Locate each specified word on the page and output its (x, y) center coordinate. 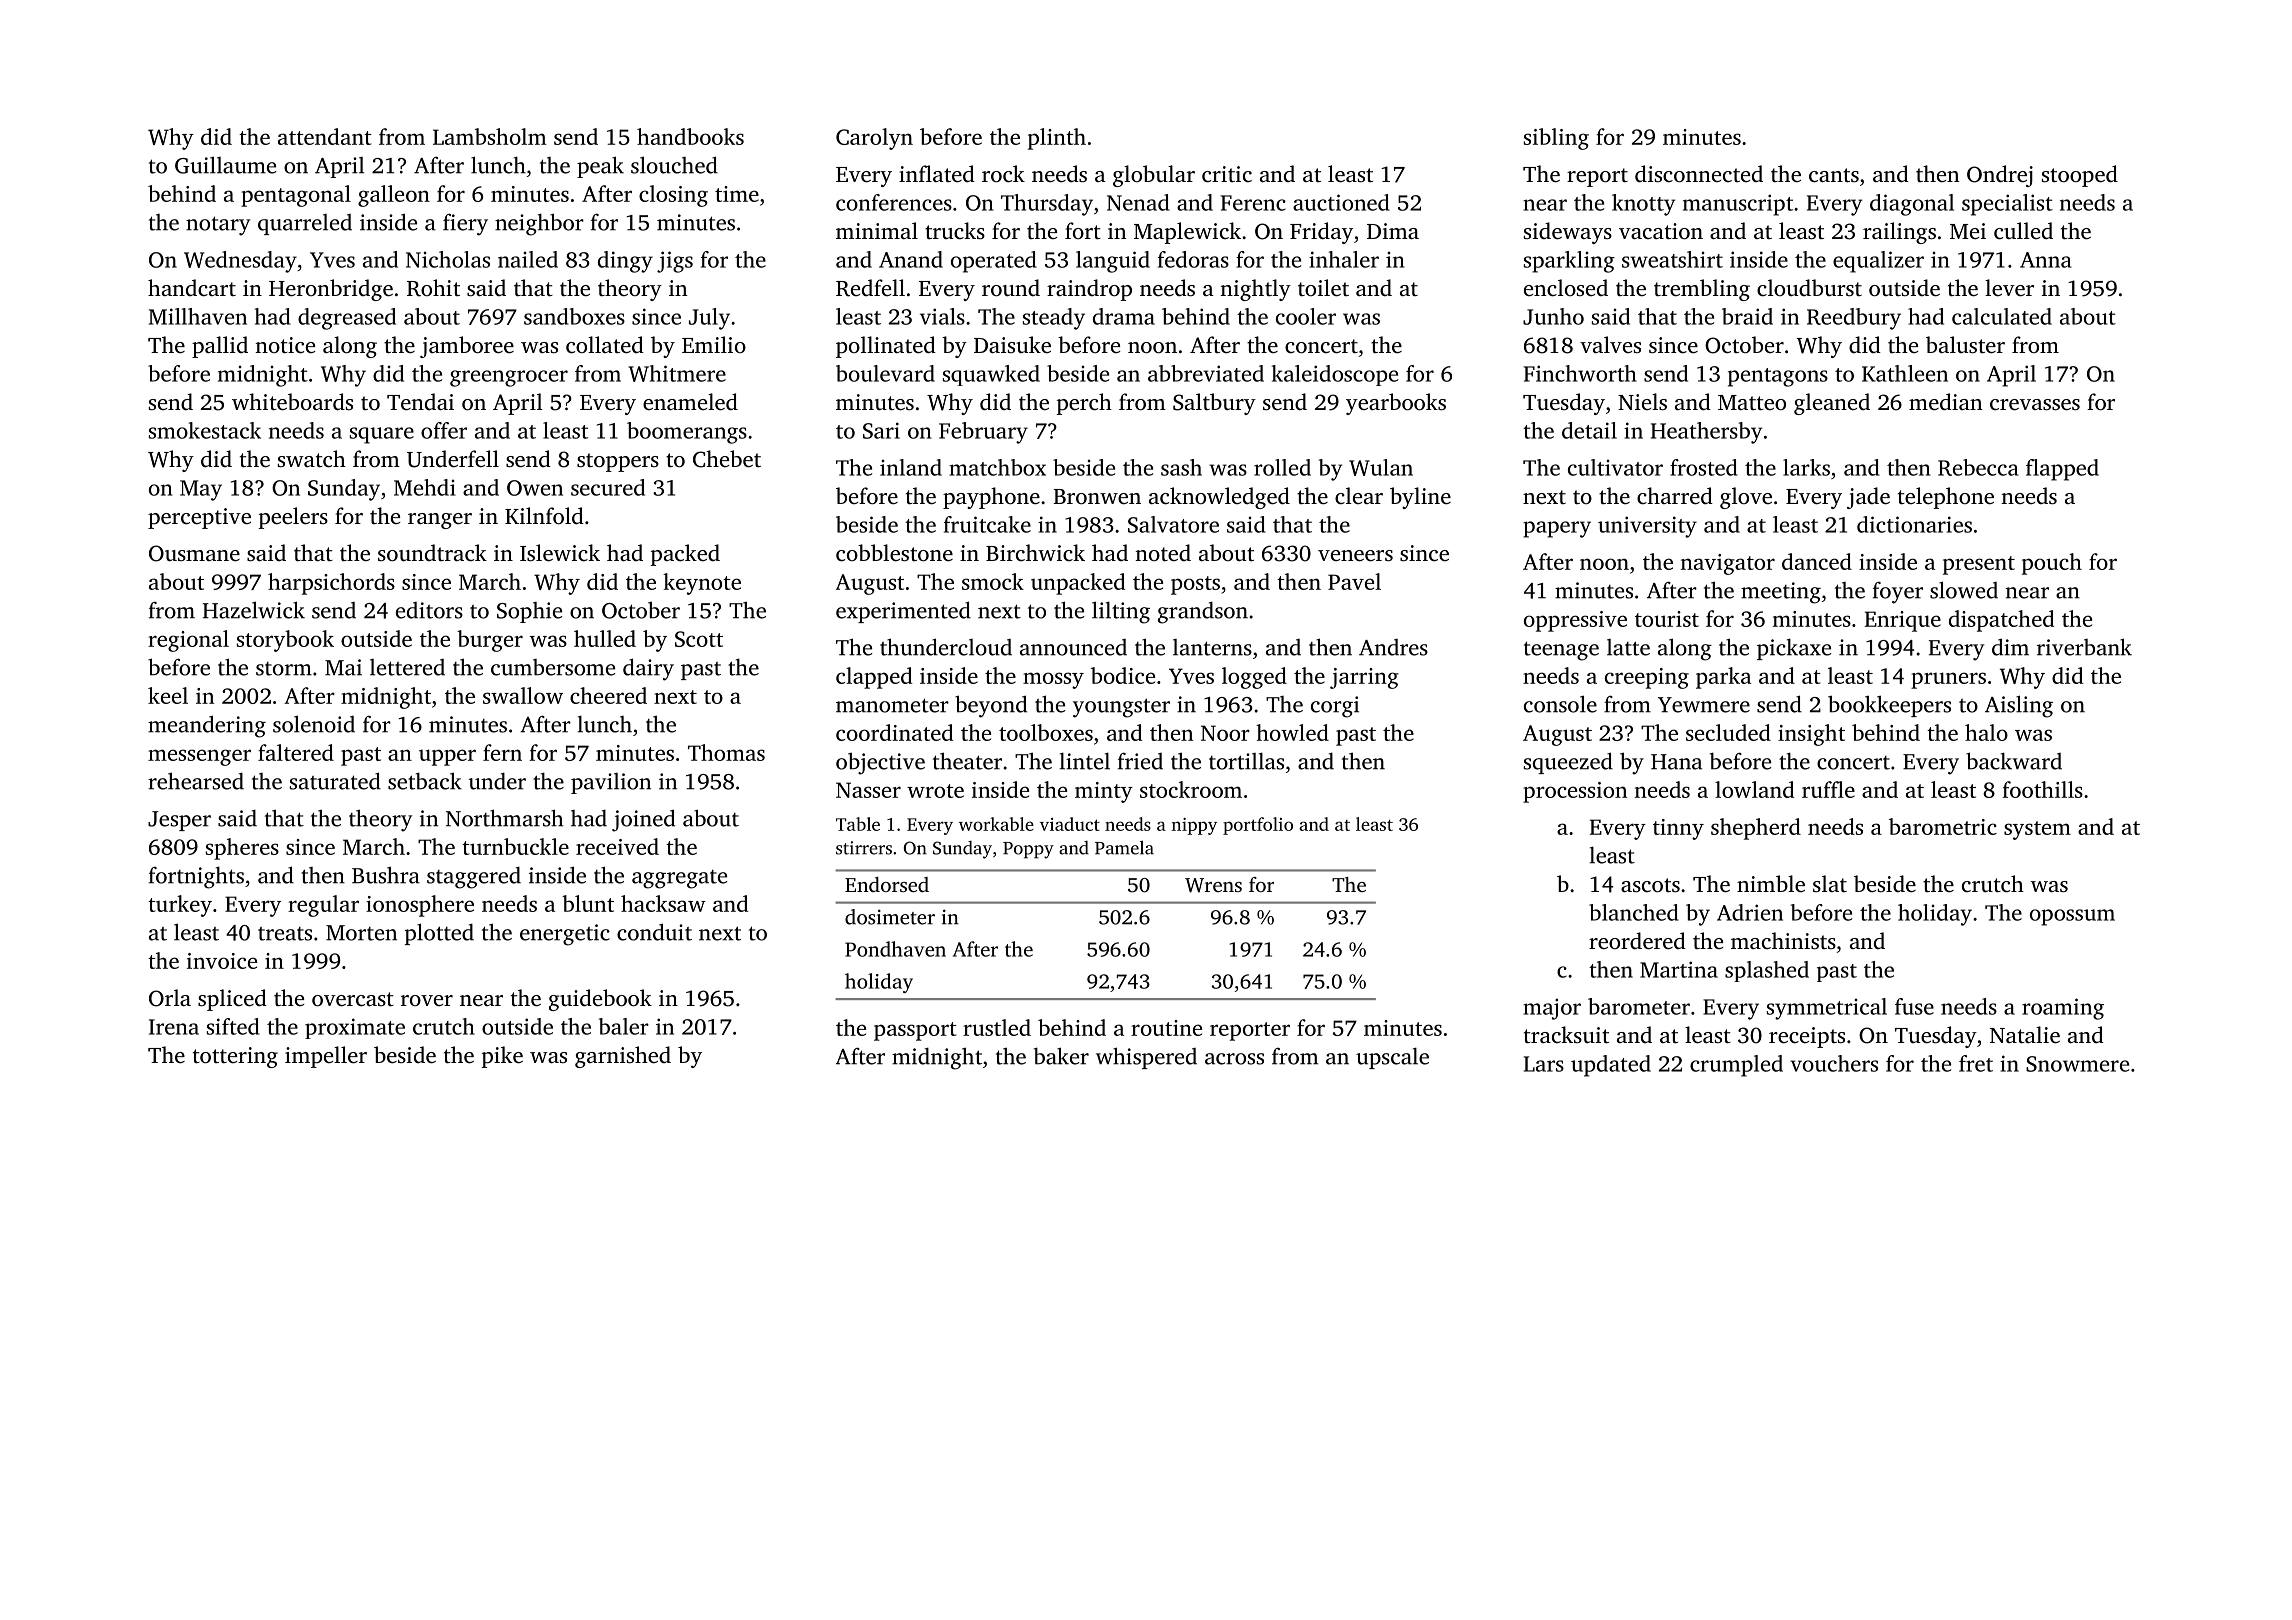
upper (447, 757)
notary (218, 226)
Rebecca (1978, 467)
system (2037, 830)
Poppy (1028, 850)
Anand (911, 259)
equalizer (1878, 262)
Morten (361, 933)
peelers (293, 518)
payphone (991, 498)
